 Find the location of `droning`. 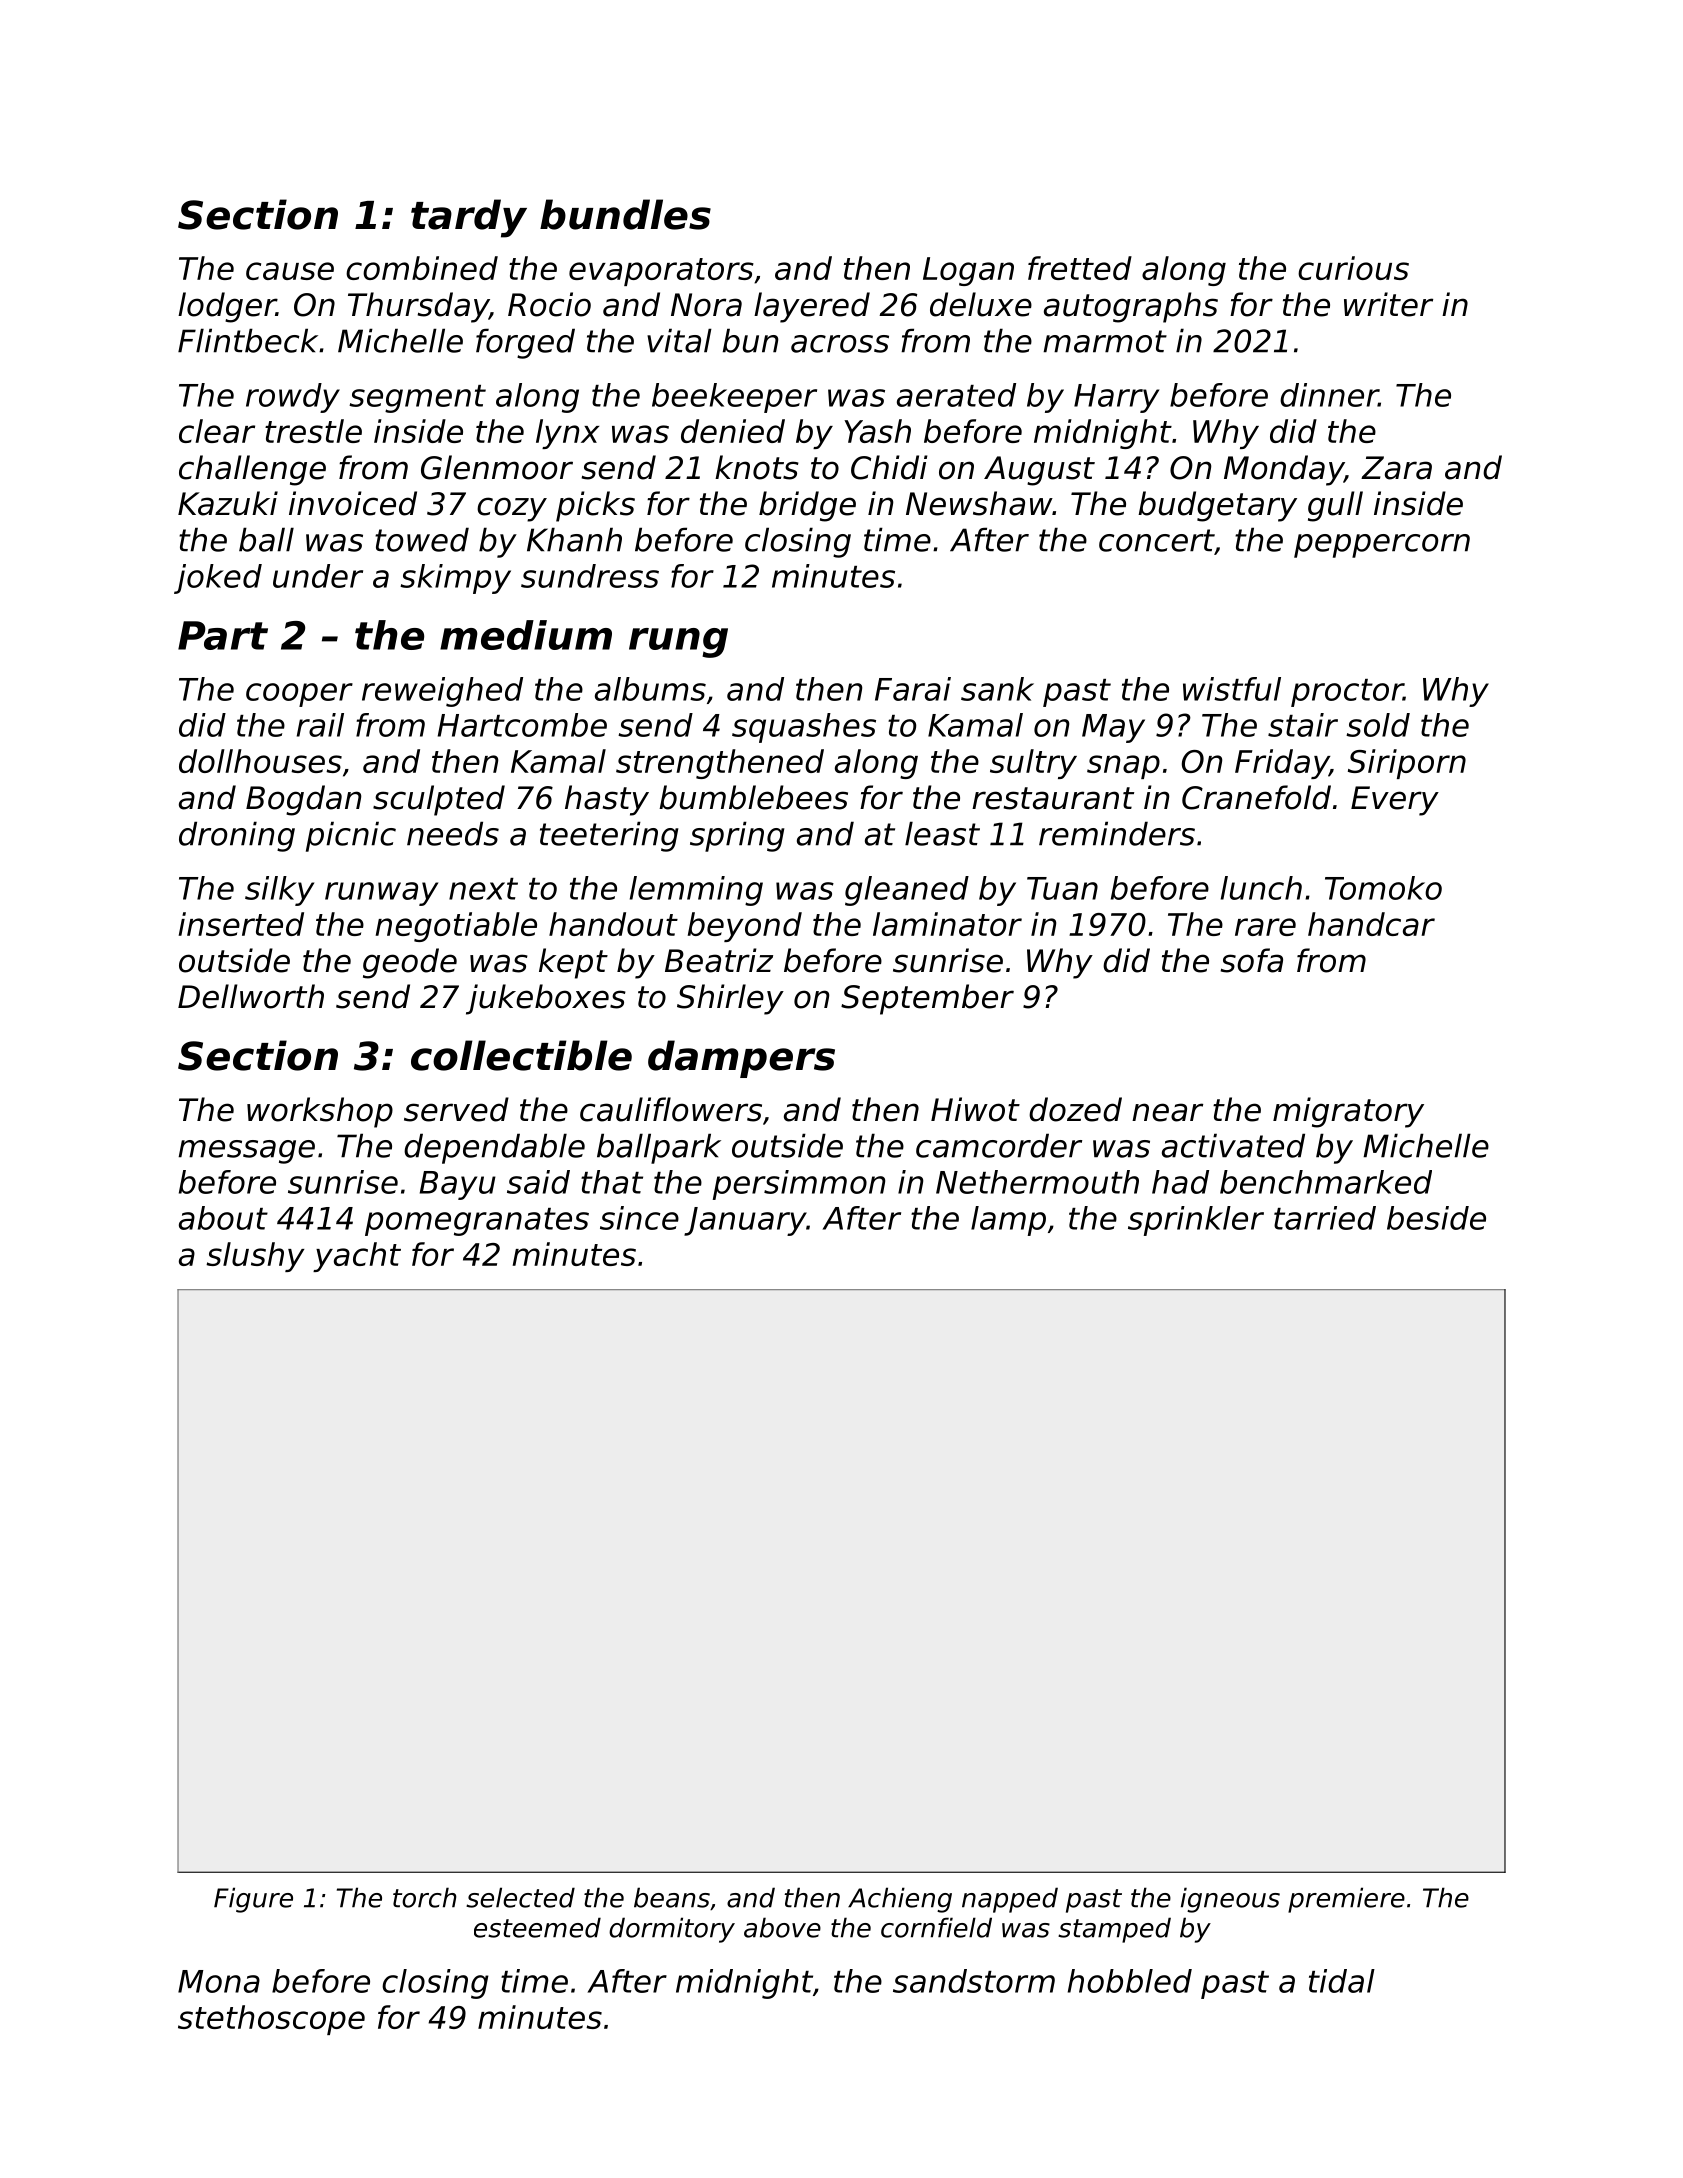

droning is located at coordinates (237, 836).
